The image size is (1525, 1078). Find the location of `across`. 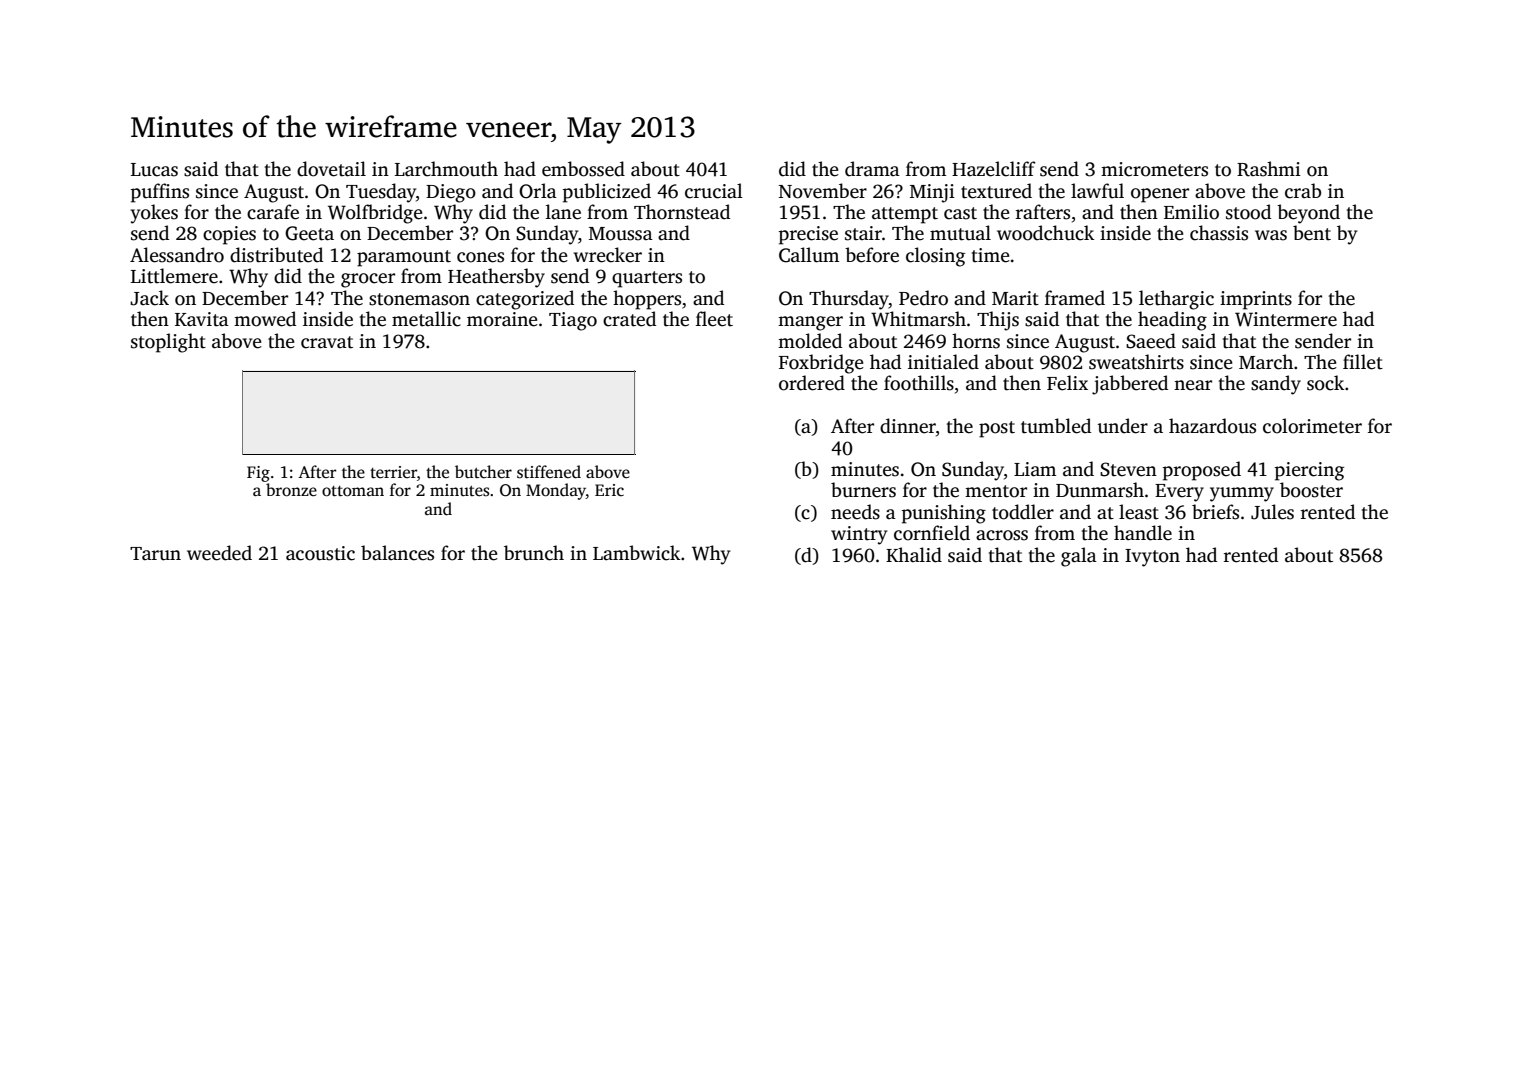

across is located at coordinates (1002, 535).
